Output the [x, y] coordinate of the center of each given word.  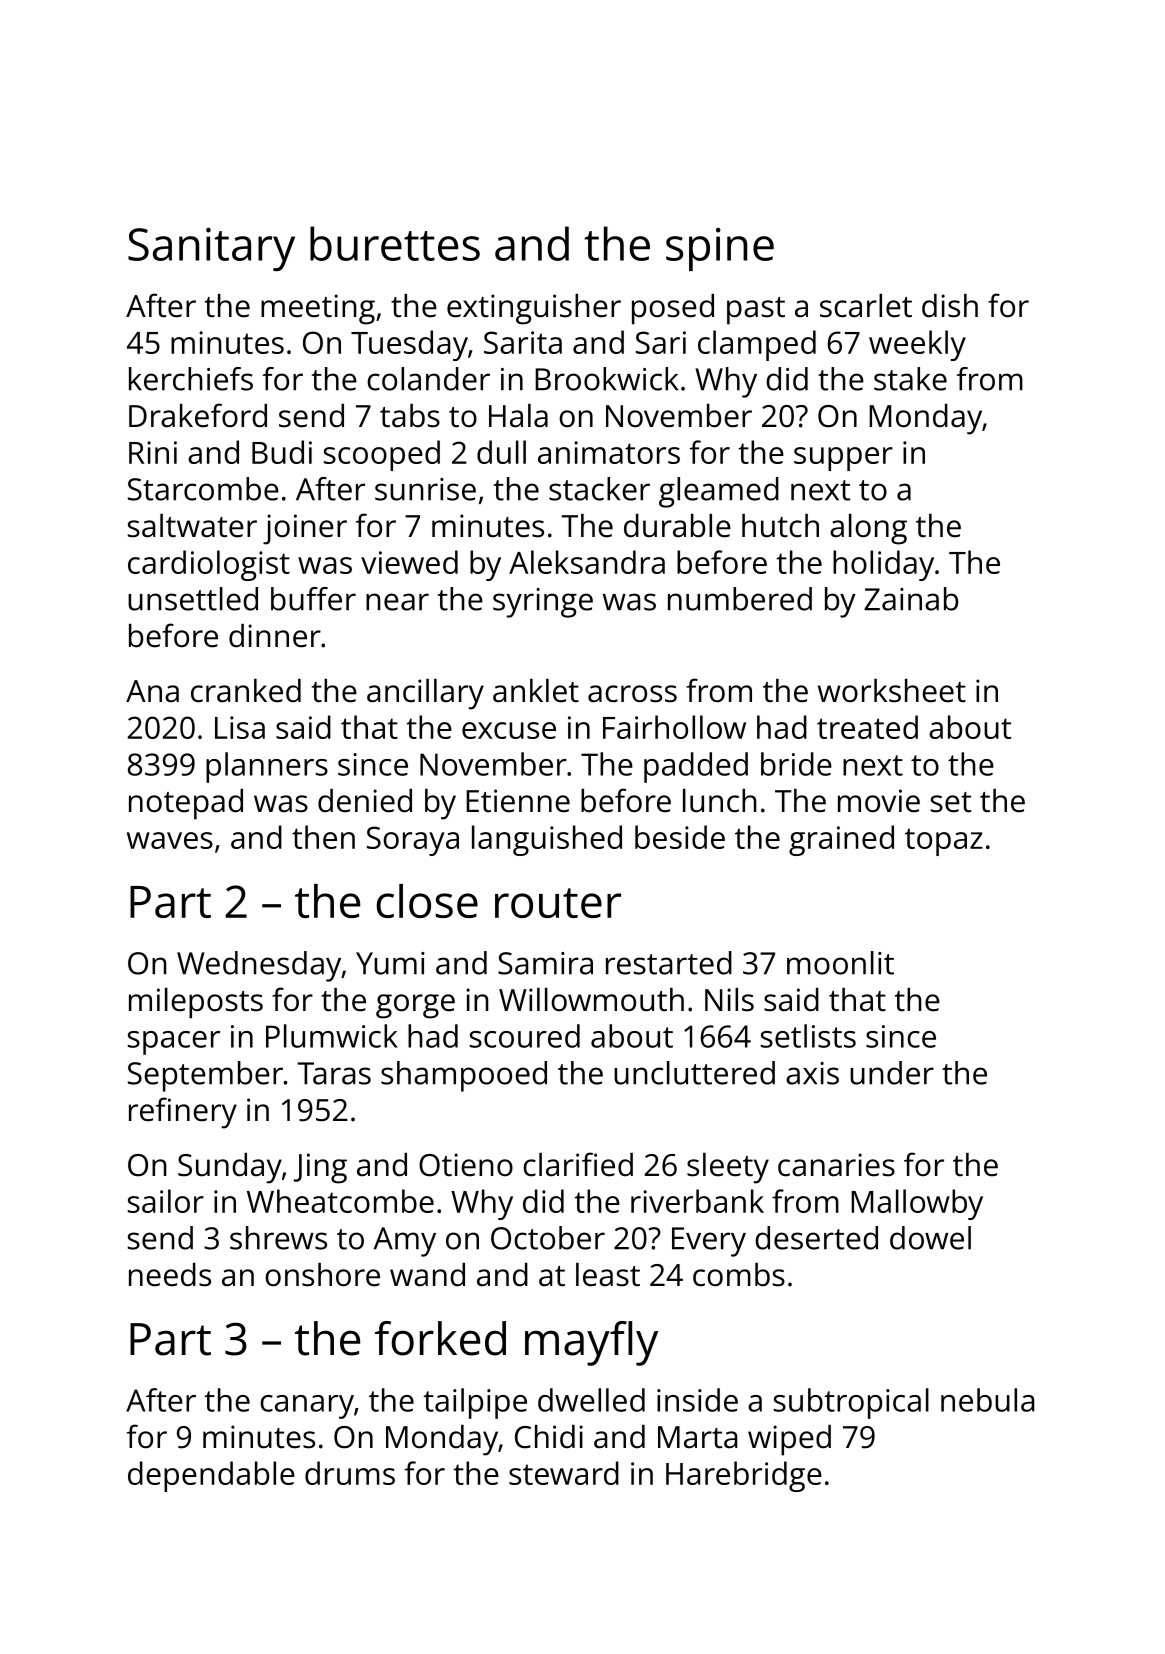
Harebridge [744, 1476]
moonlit [840, 963]
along [868, 529]
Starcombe [203, 489]
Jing [320, 1168]
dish [950, 306]
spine [720, 249]
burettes [395, 243]
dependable [211, 1476]
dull [501, 452]
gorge [415, 1006]
